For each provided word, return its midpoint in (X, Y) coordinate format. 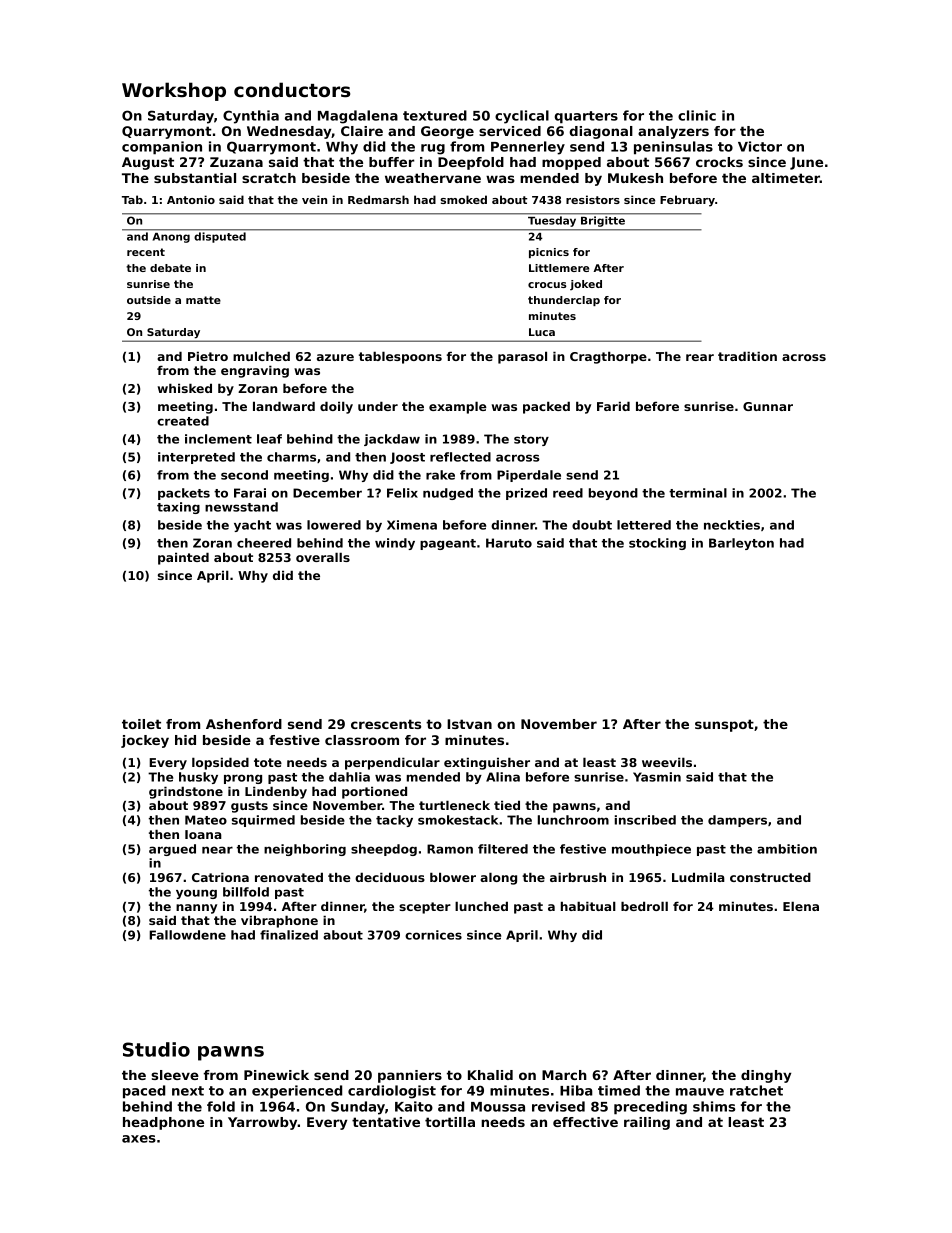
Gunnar (768, 406)
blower (453, 877)
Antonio (191, 199)
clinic (697, 115)
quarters (586, 117)
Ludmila (698, 877)
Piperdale (529, 476)
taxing (178, 508)
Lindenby (276, 792)
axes (139, 1139)
